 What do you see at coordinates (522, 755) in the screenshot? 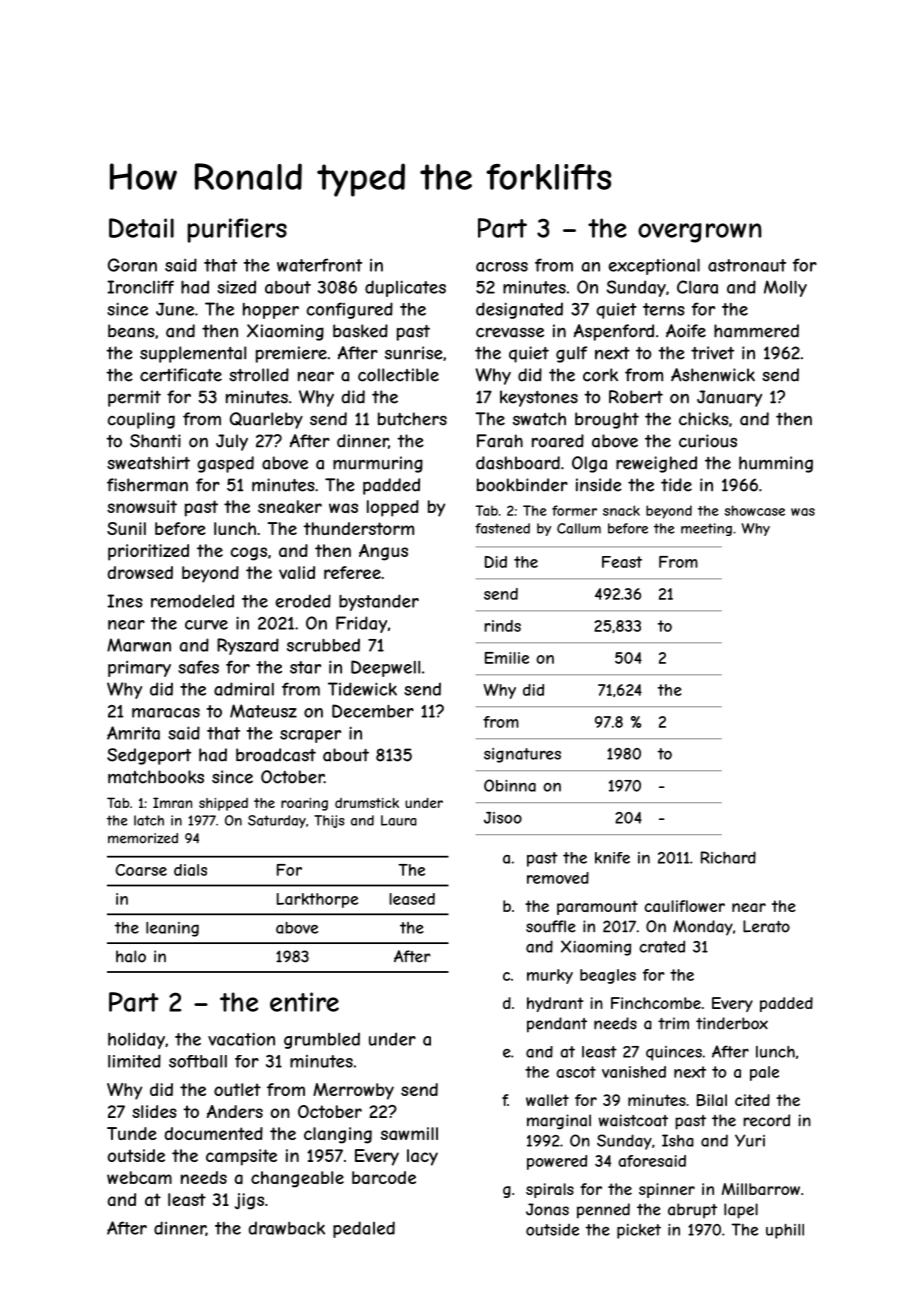
I see `signatures` at bounding box center [522, 755].
